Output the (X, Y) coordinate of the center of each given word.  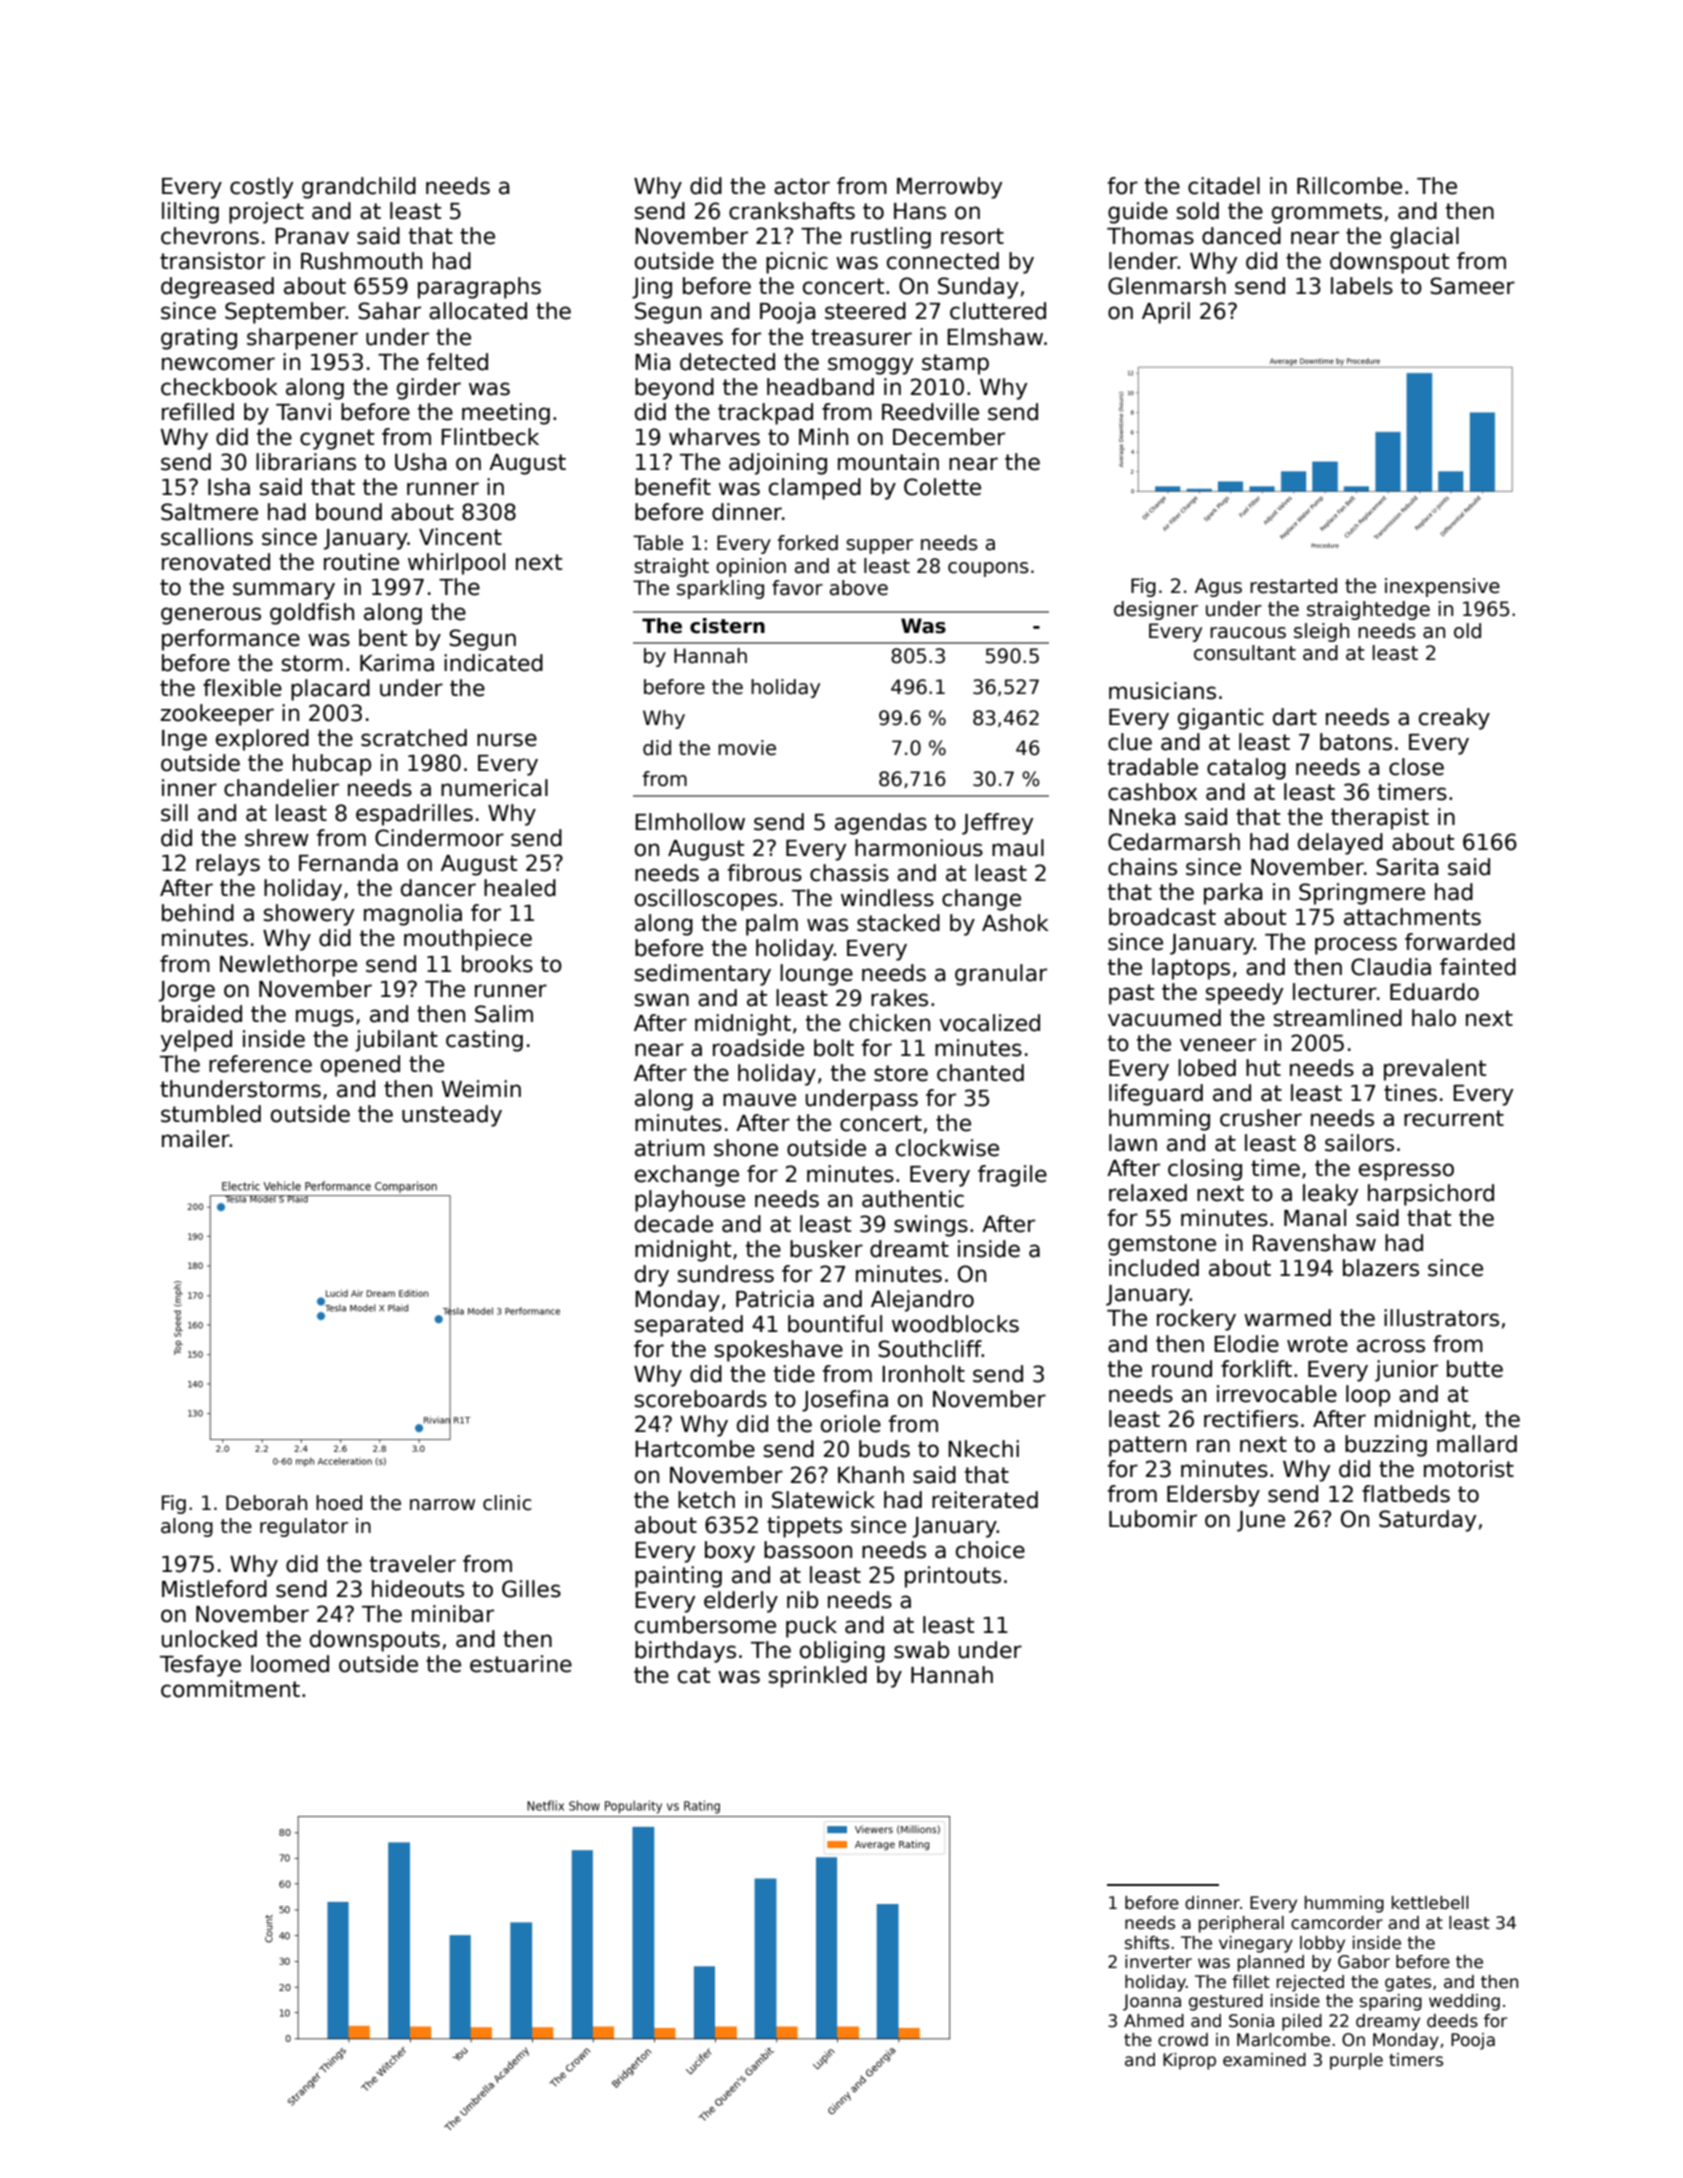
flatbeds (1406, 1494)
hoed (339, 1503)
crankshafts (792, 211)
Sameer (1472, 286)
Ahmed (1154, 2020)
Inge (184, 740)
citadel (1224, 186)
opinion (751, 567)
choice (990, 1550)
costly (261, 188)
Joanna (1152, 2002)
